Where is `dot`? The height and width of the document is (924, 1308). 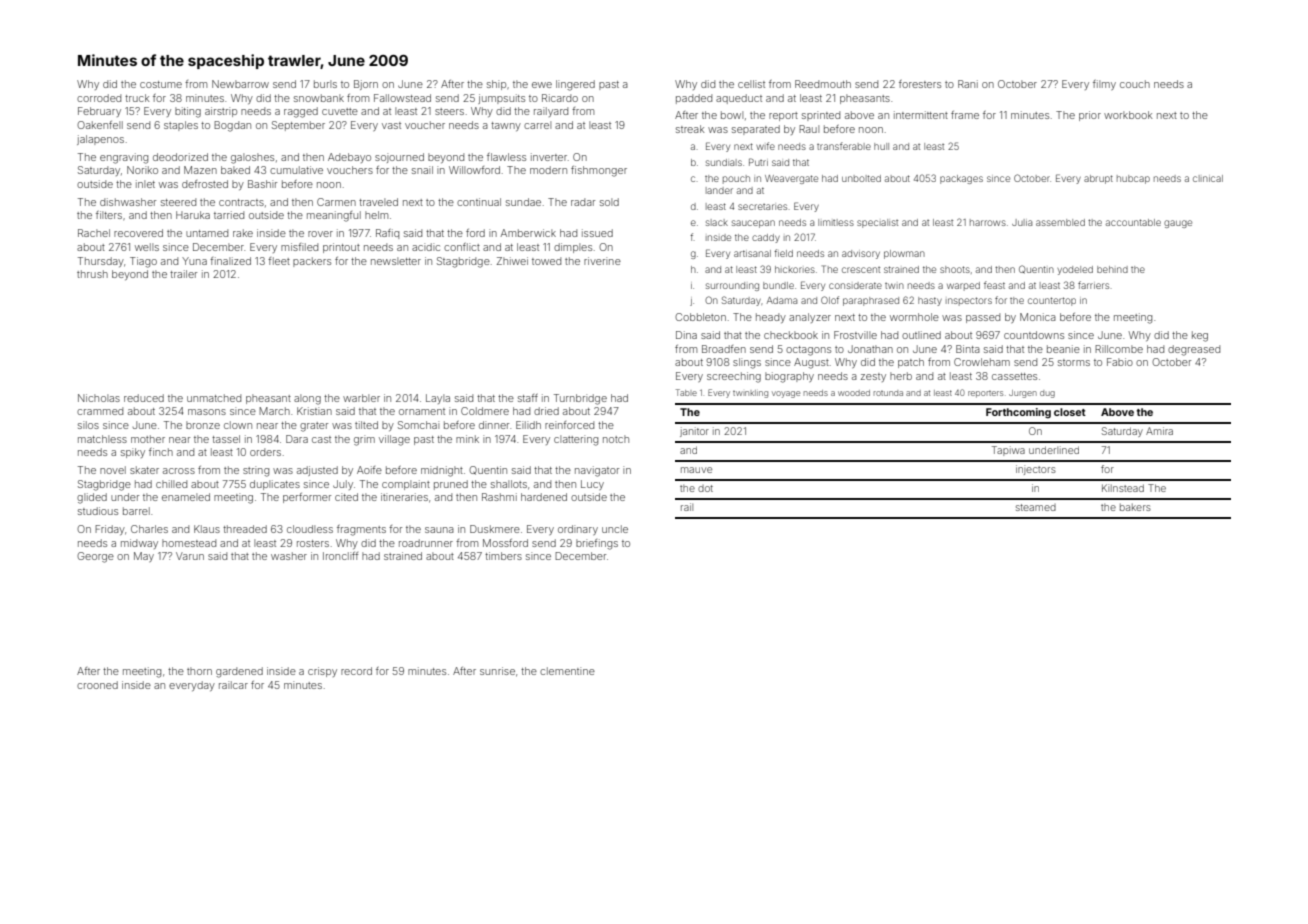
dot is located at coordinates (705, 488).
